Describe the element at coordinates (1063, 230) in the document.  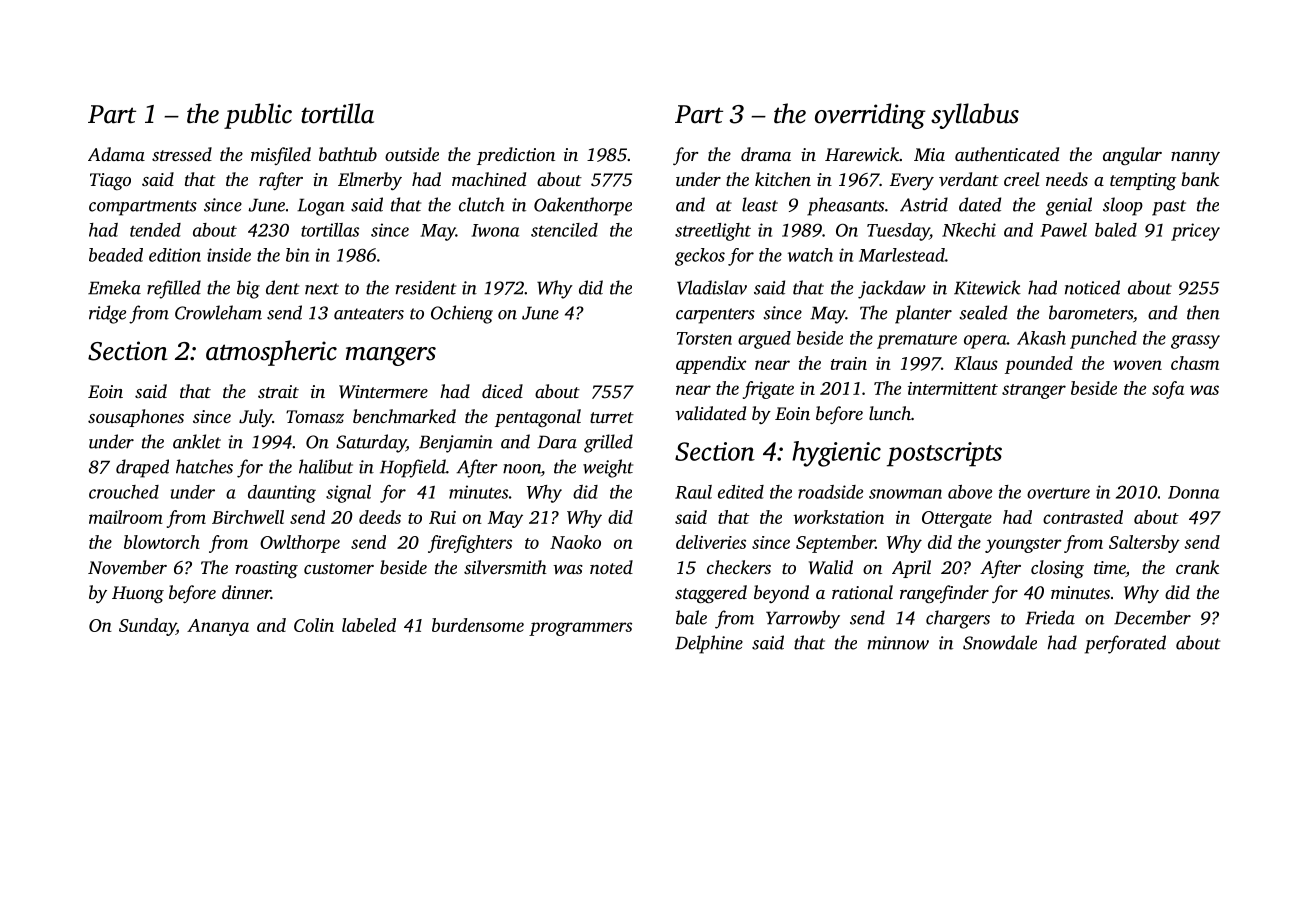
I see `Pawel` at that location.
